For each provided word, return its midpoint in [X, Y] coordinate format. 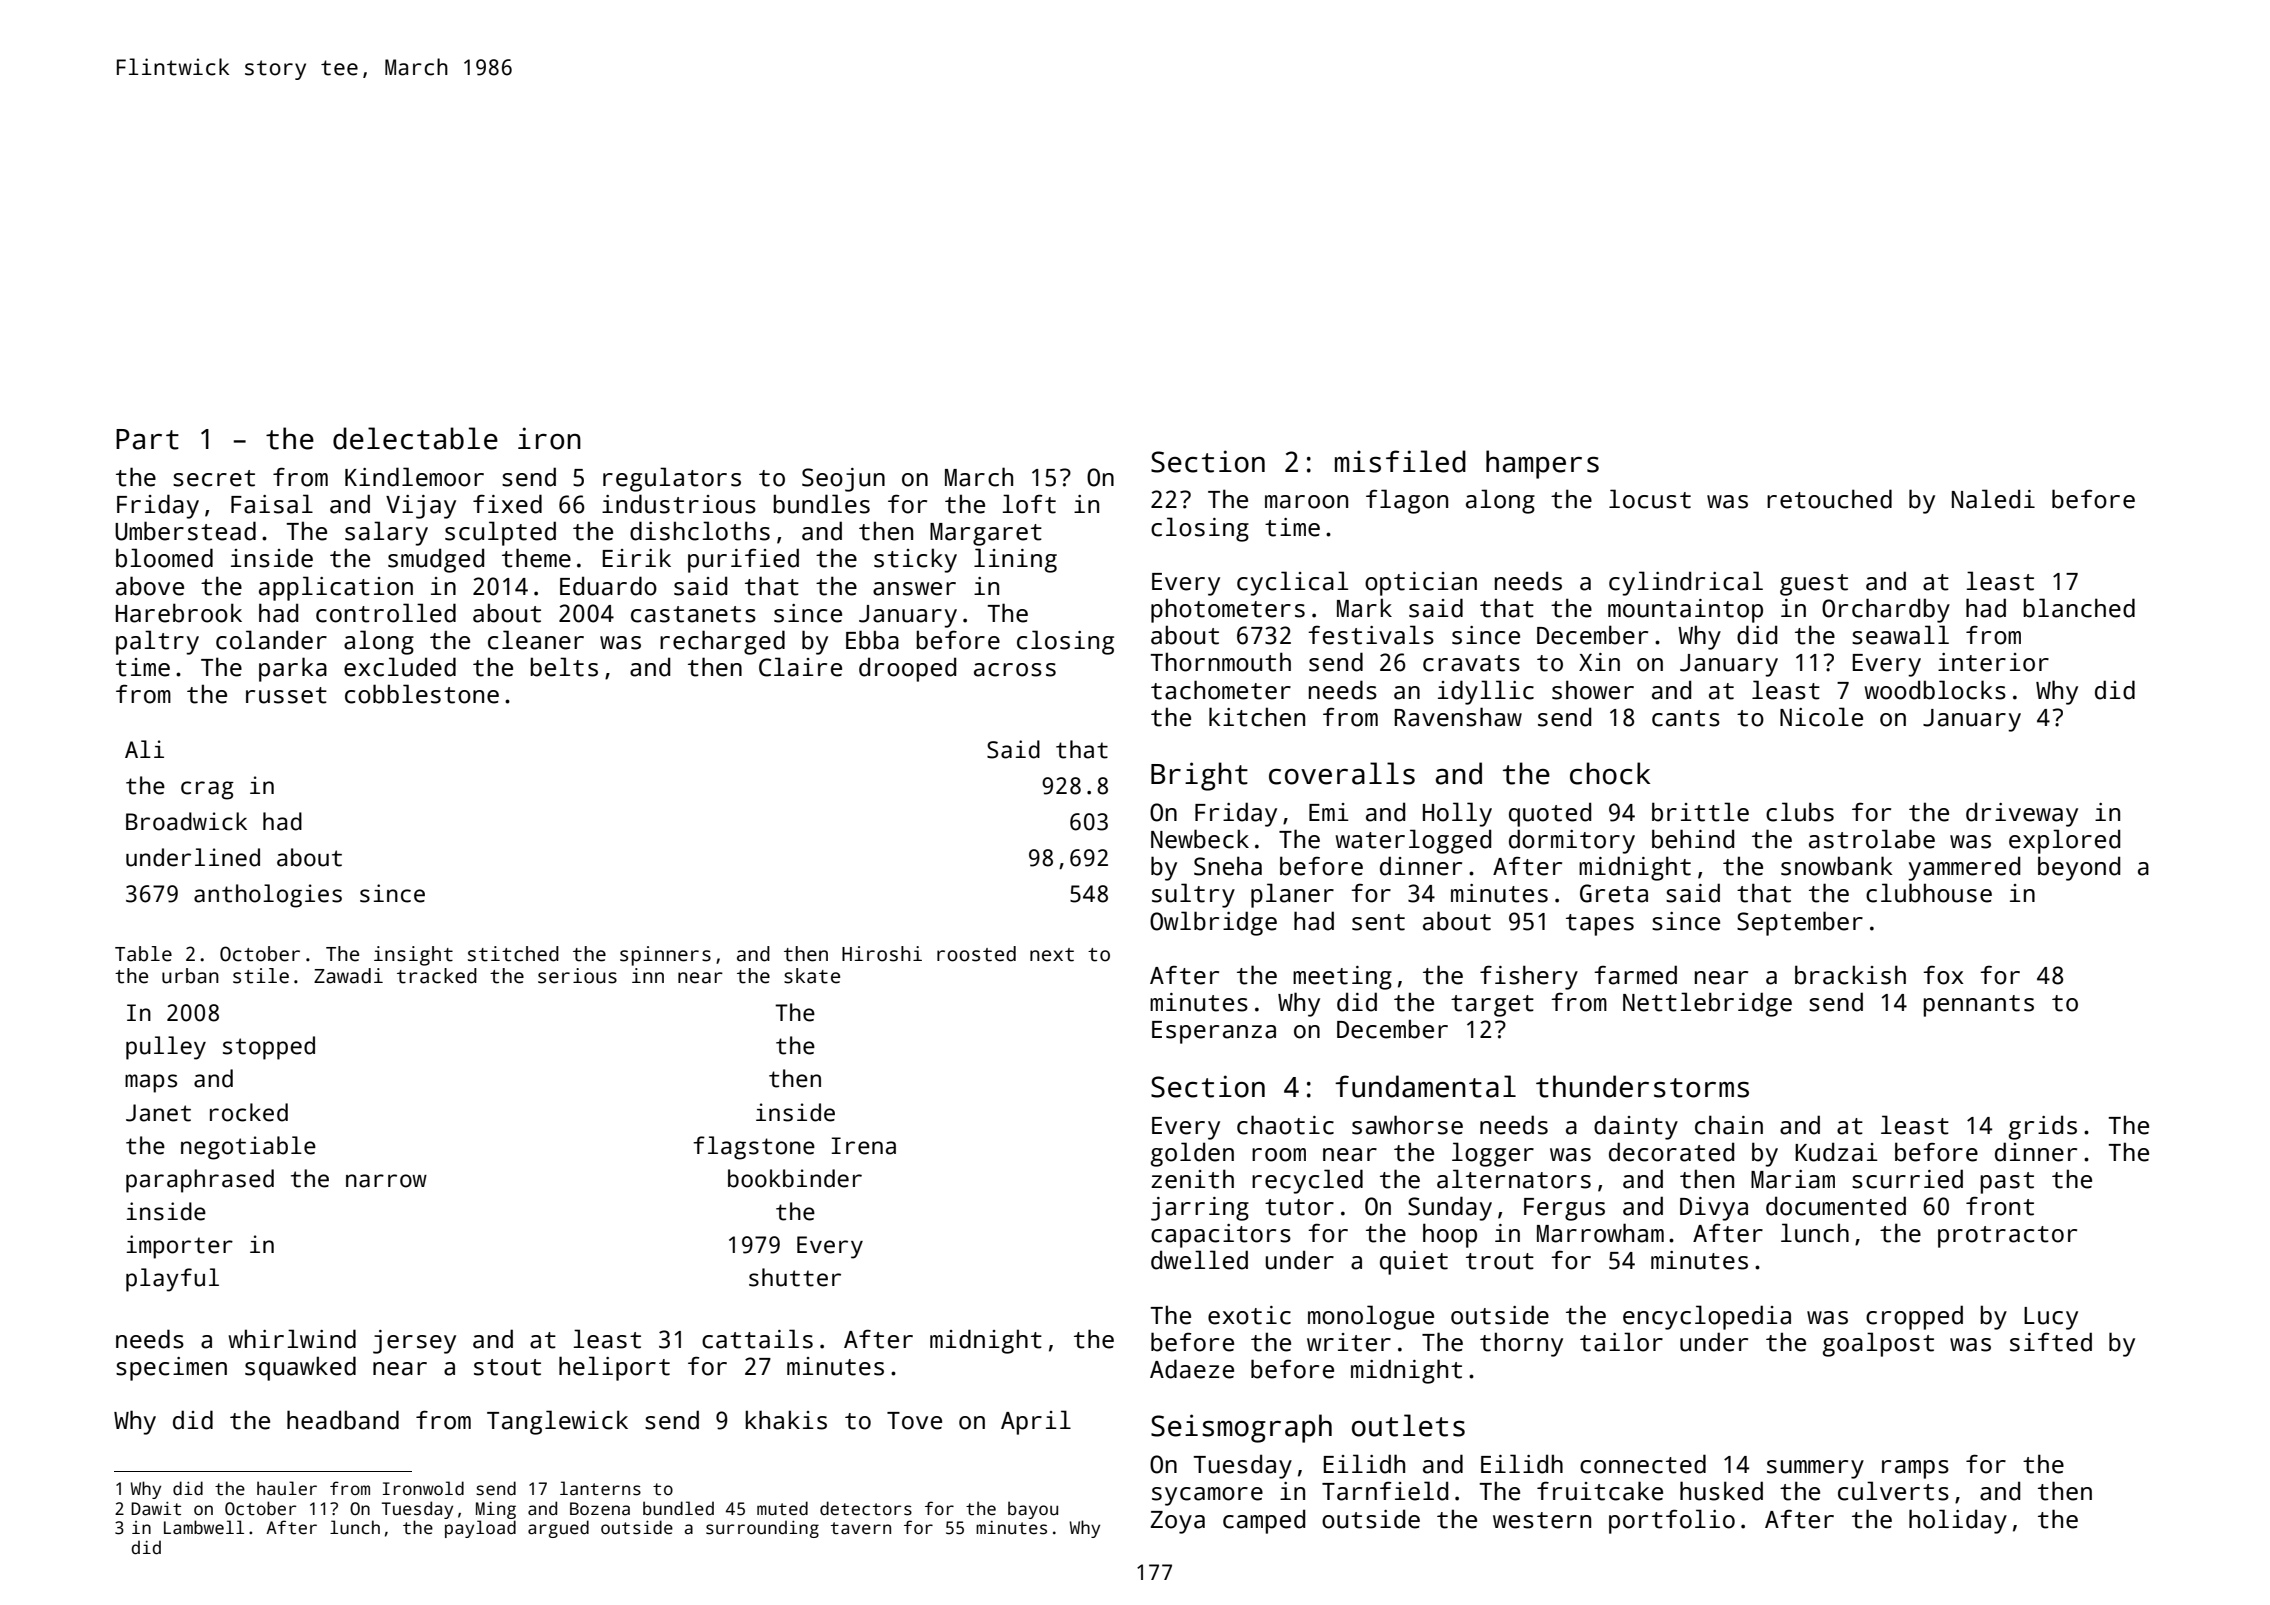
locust [1650, 499]
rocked [249, 1112]
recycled [1307, 1181]
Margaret [986, 534]
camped [1264, 1521]
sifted [2051, 1342]
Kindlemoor [414, 477]
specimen [171, 1369]
